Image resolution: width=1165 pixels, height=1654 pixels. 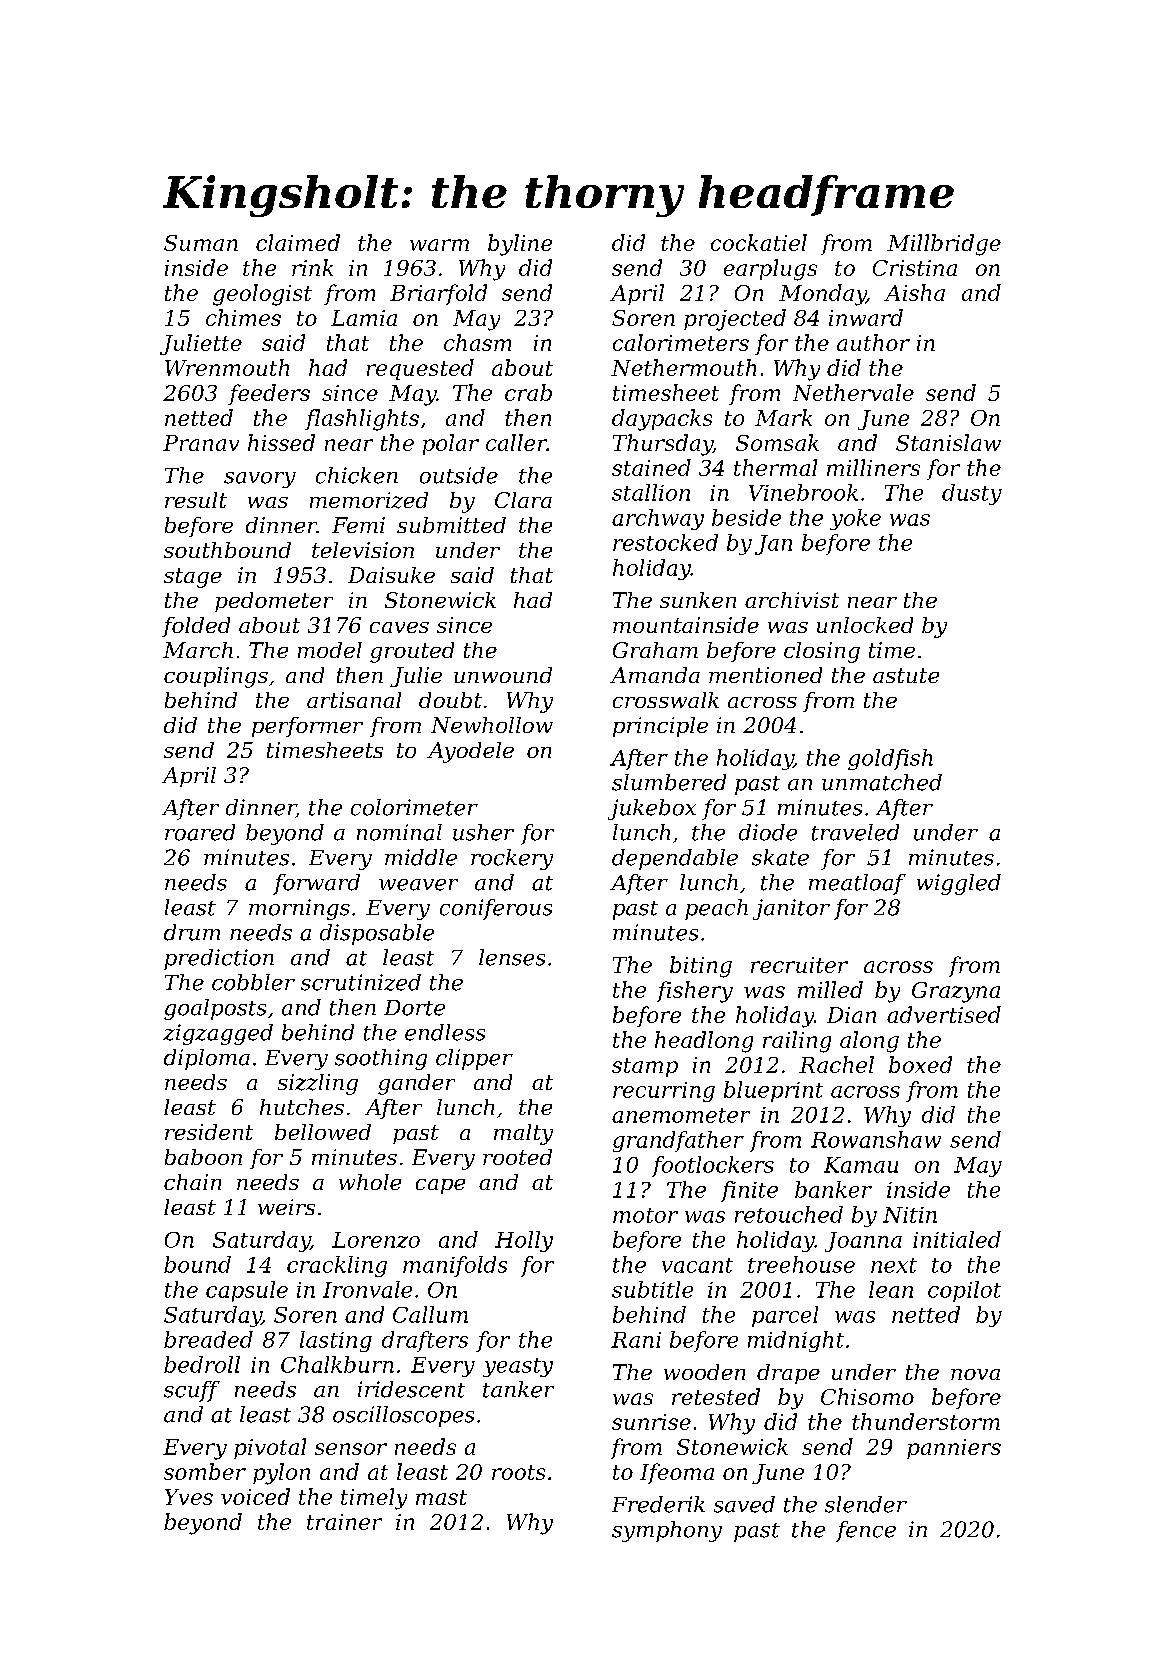 What do you see at coordinates (866, 1531) in the screenshot?
I see `fence` at bounding box center [866, 1531].
